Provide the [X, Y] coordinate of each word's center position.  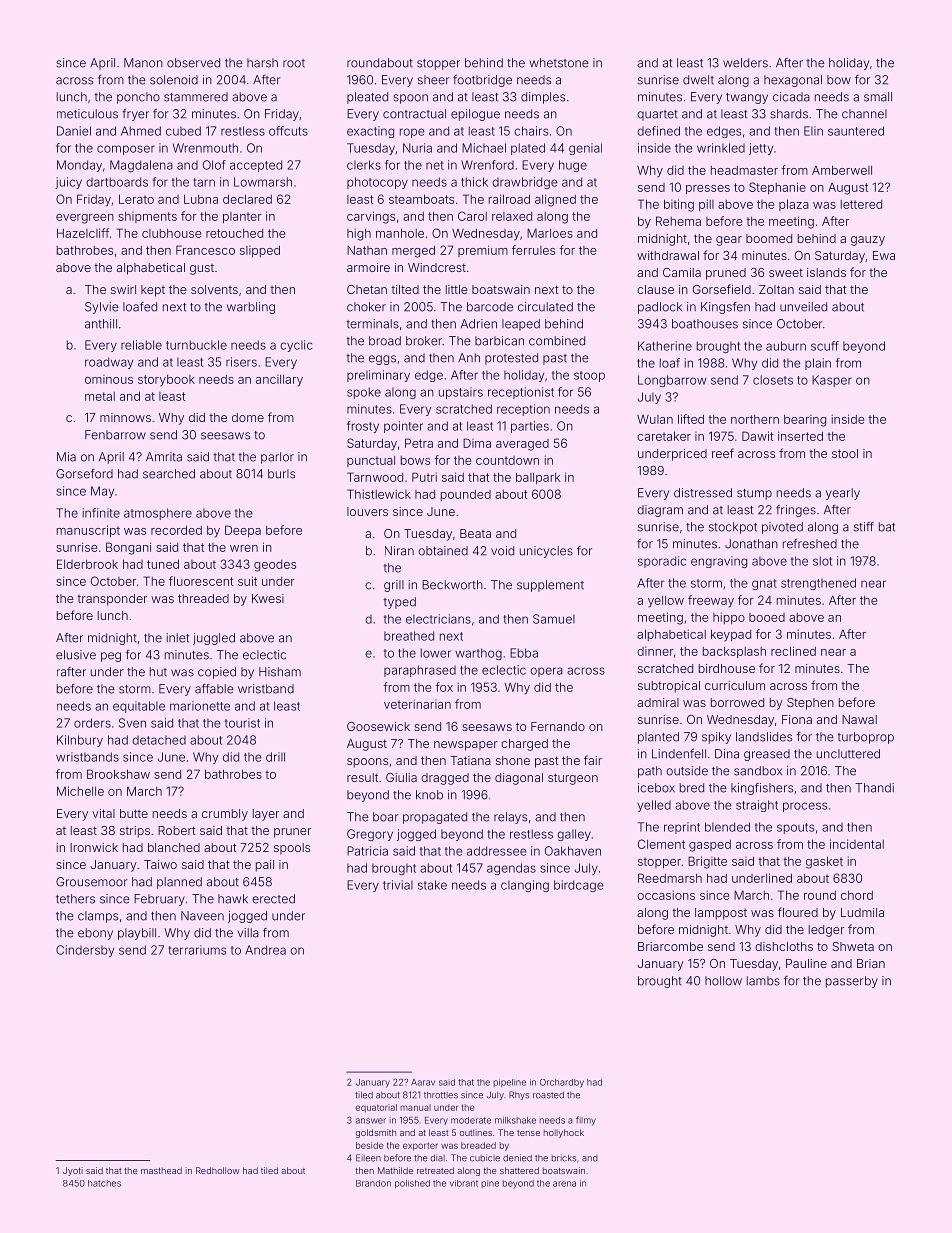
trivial [398, 885]
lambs [763, 981]
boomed [769, 238]
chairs [531, 131]
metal [100, 396]
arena [564, 1184]
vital [103, 813]
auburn [786, 346]
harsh [262, 63]
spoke [364, 393]
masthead [161, 1170]
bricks [564, 1158]
